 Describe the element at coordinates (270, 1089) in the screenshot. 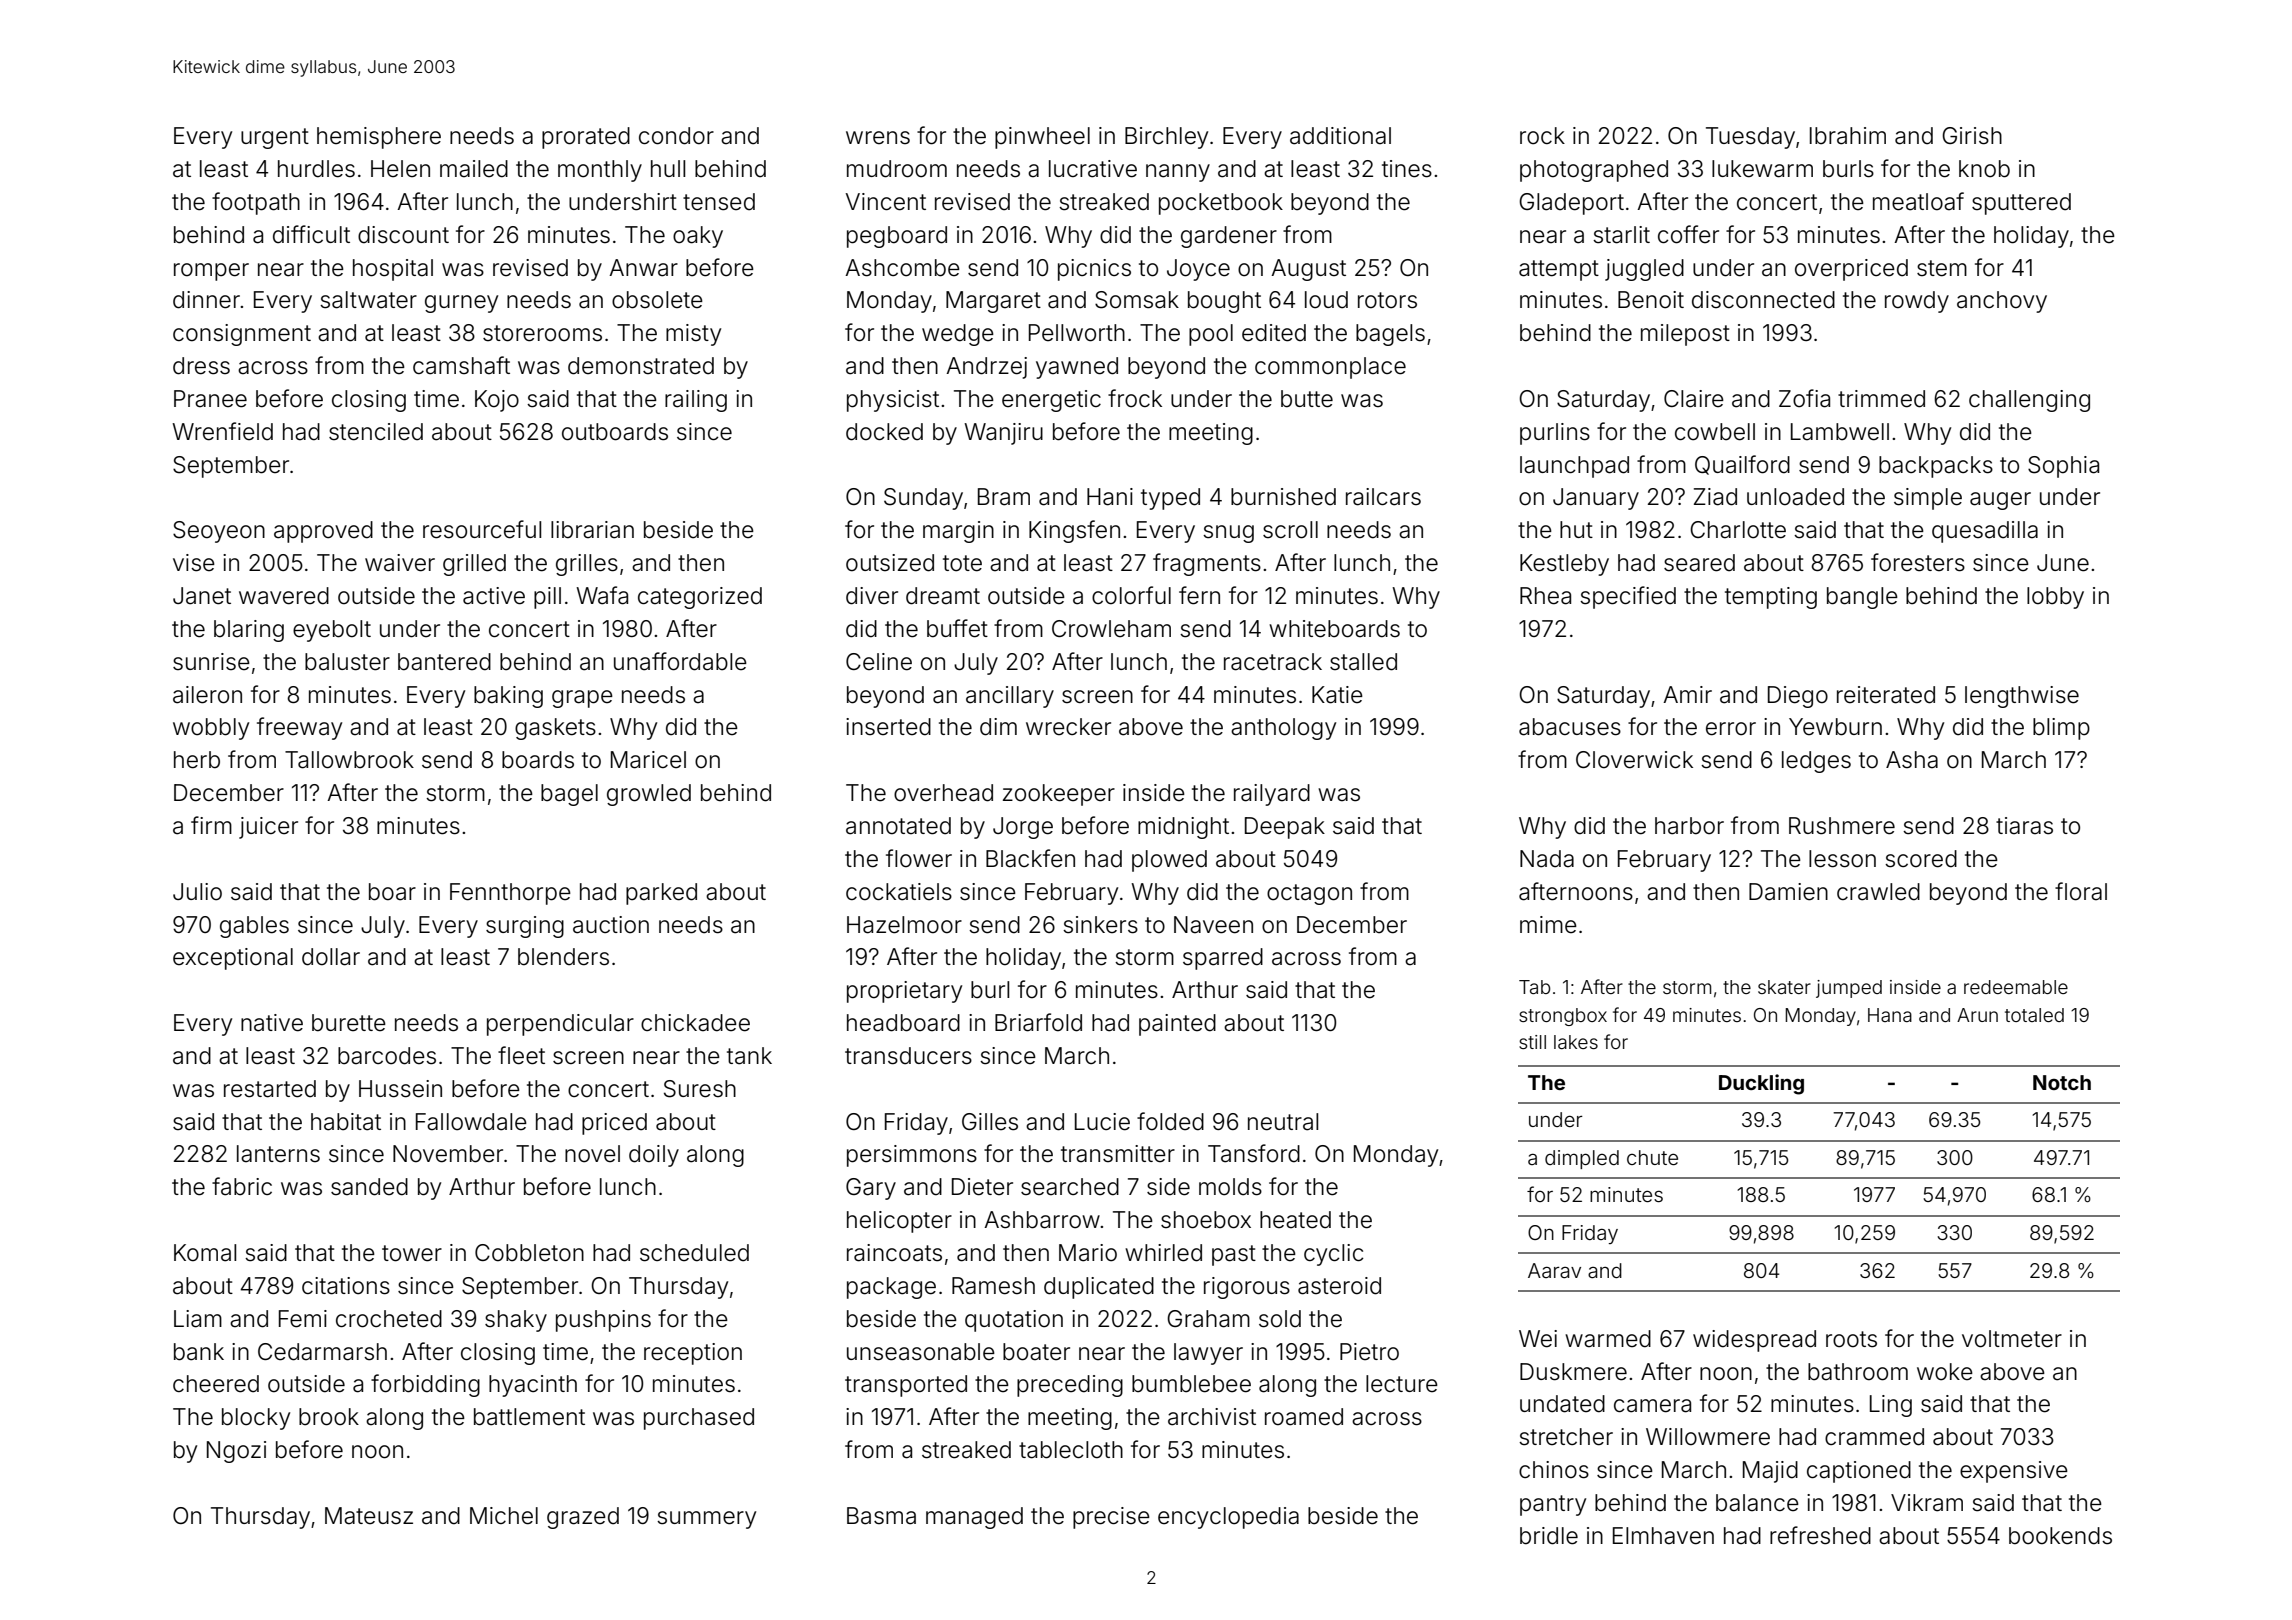

I see `restarted` at that location.
